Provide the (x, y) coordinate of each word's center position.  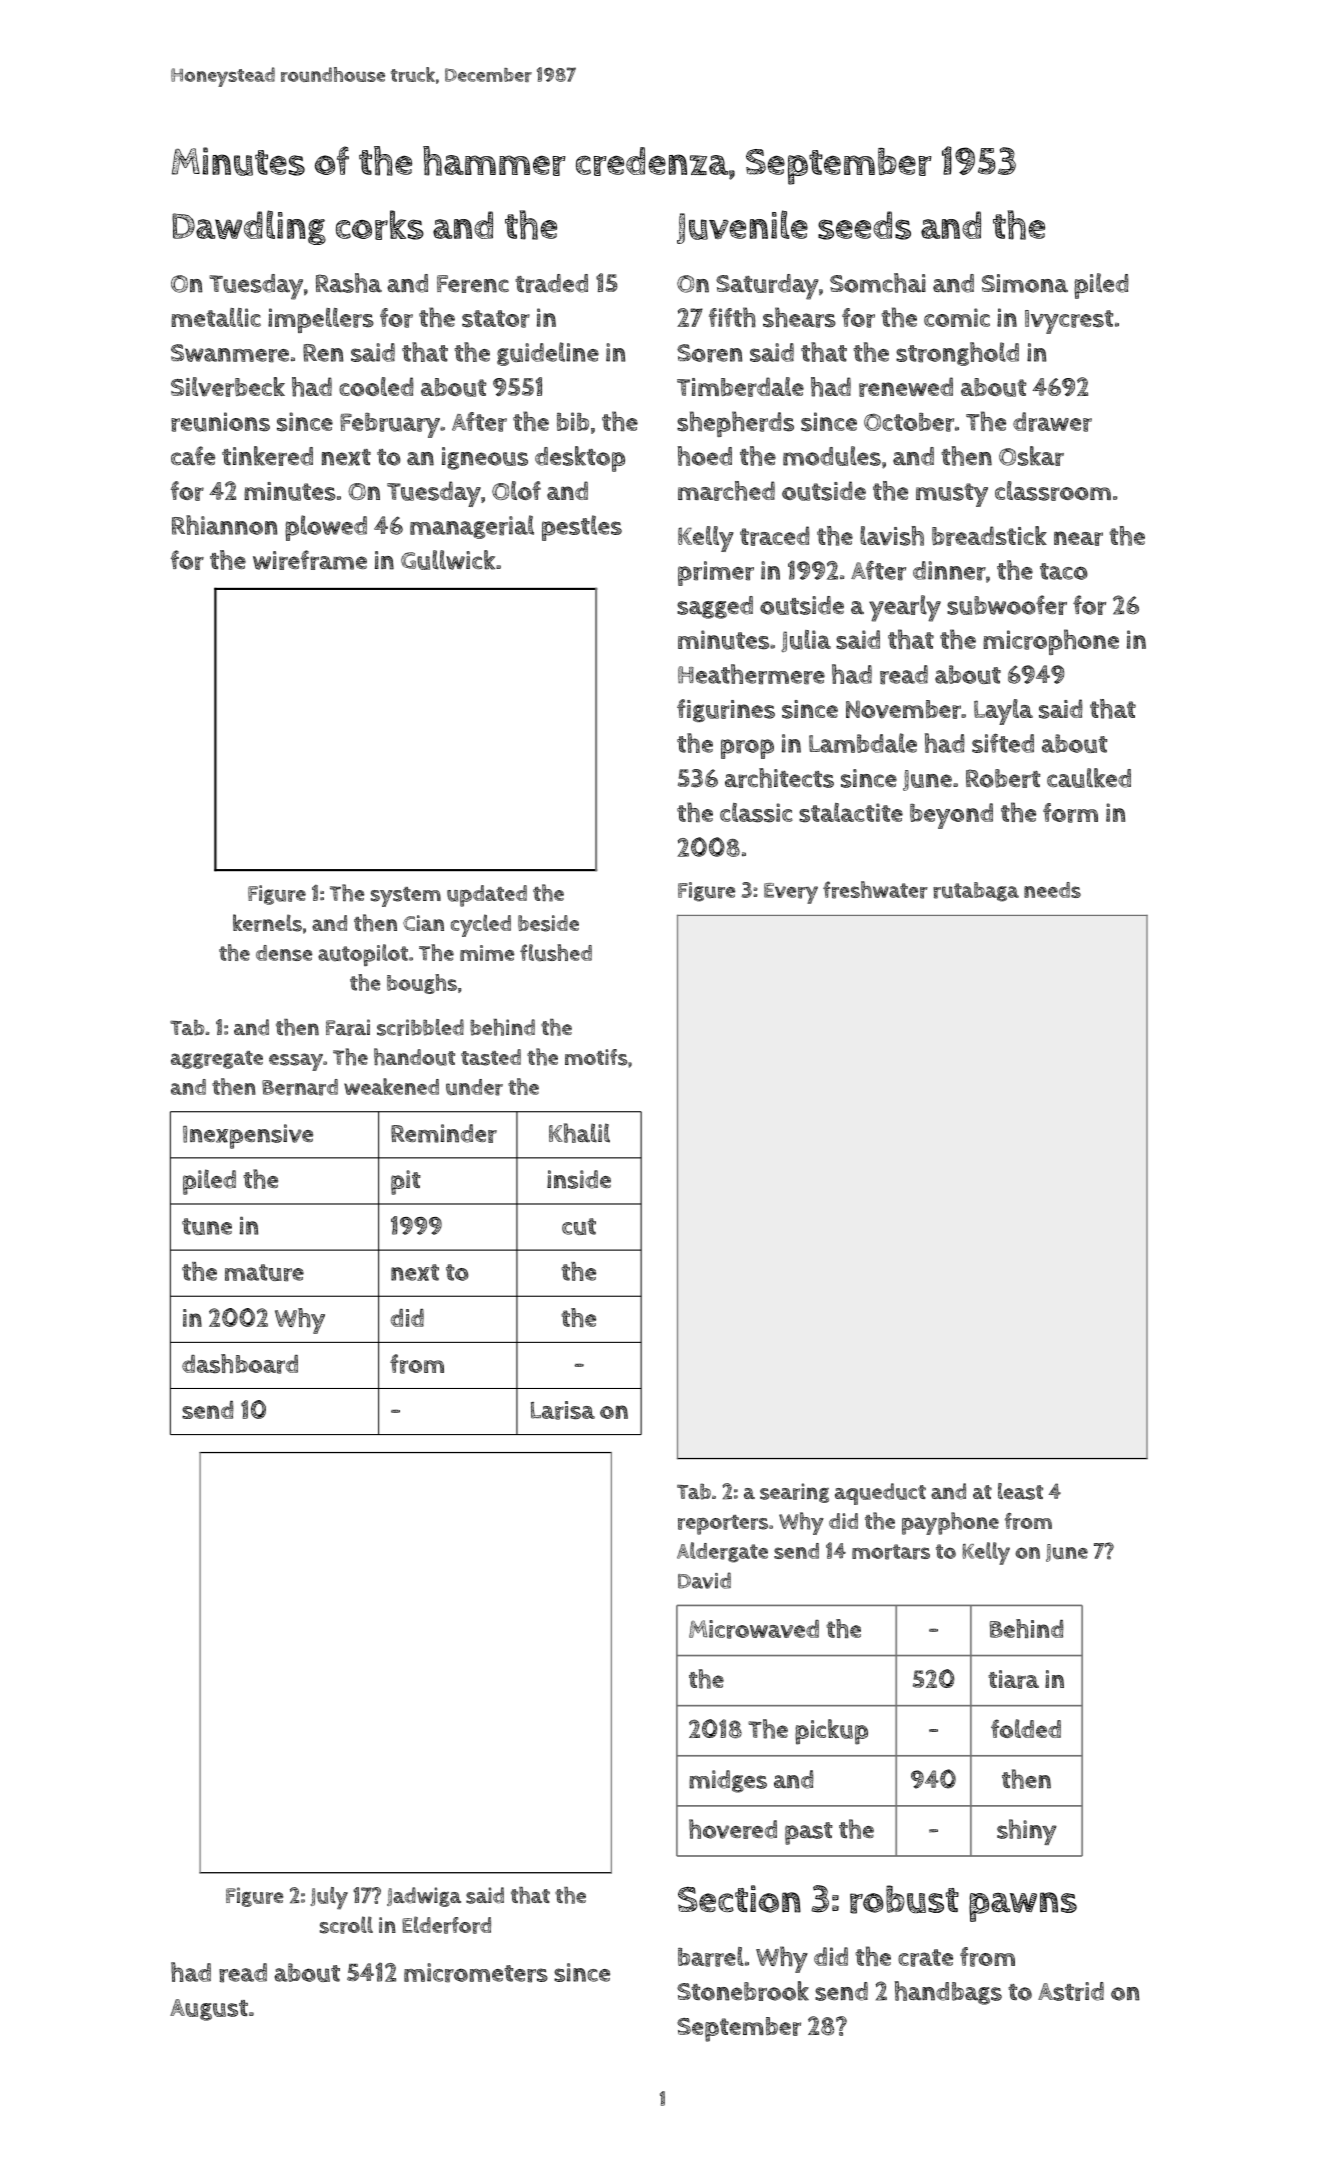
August (209, 2010)
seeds (864, 225)
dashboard (240, 1364)
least (1020, 1491)
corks (380, 225)
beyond (951, 816)
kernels (267, 923)
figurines (726, 710)
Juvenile (742, 227)
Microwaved (754, 1629)
